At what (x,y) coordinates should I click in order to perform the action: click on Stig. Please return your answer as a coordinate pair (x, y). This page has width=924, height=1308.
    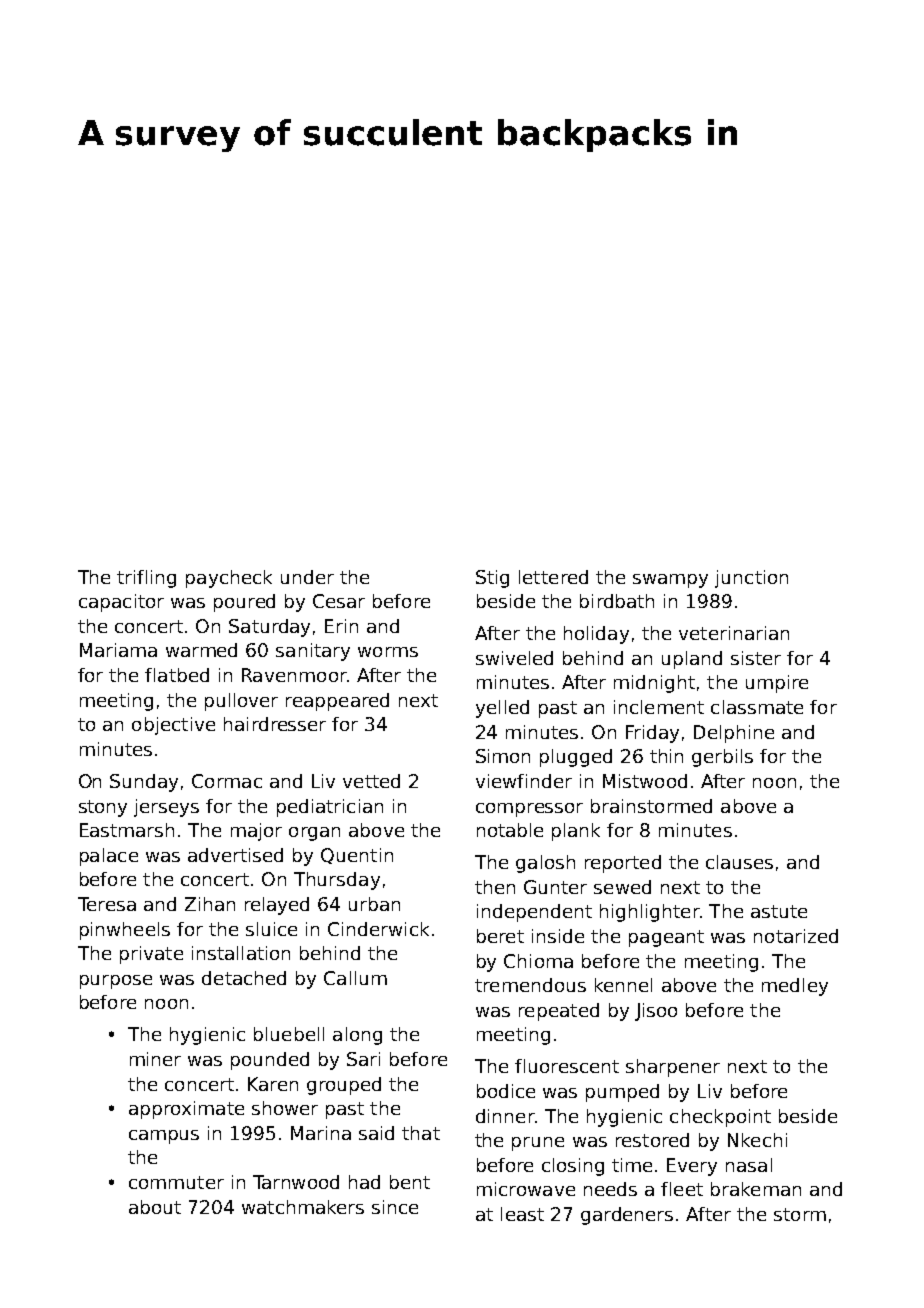
    Looking at the image, I should click on (492, 579).
